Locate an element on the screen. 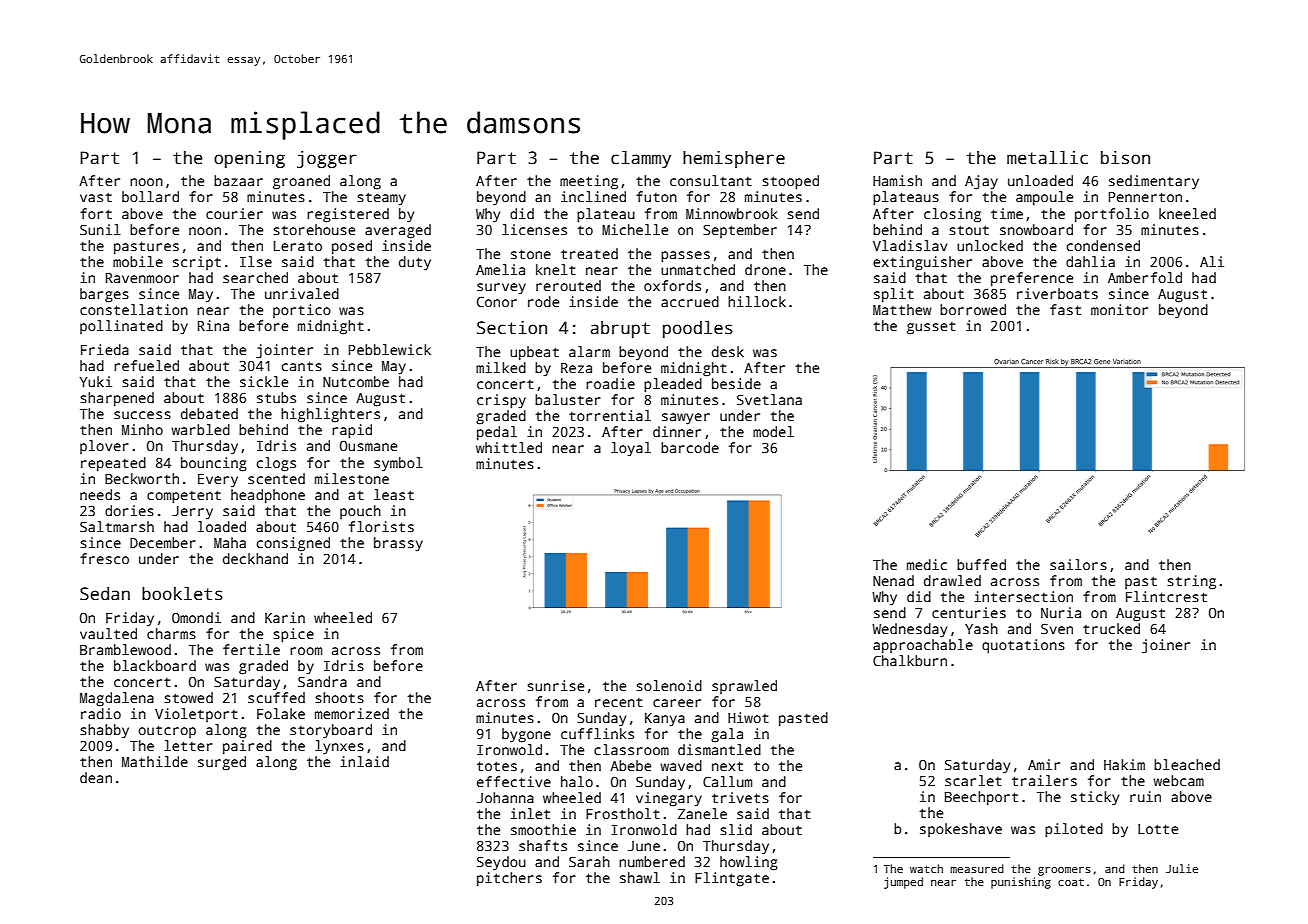  fresco is located at coordinates (104, 558).
